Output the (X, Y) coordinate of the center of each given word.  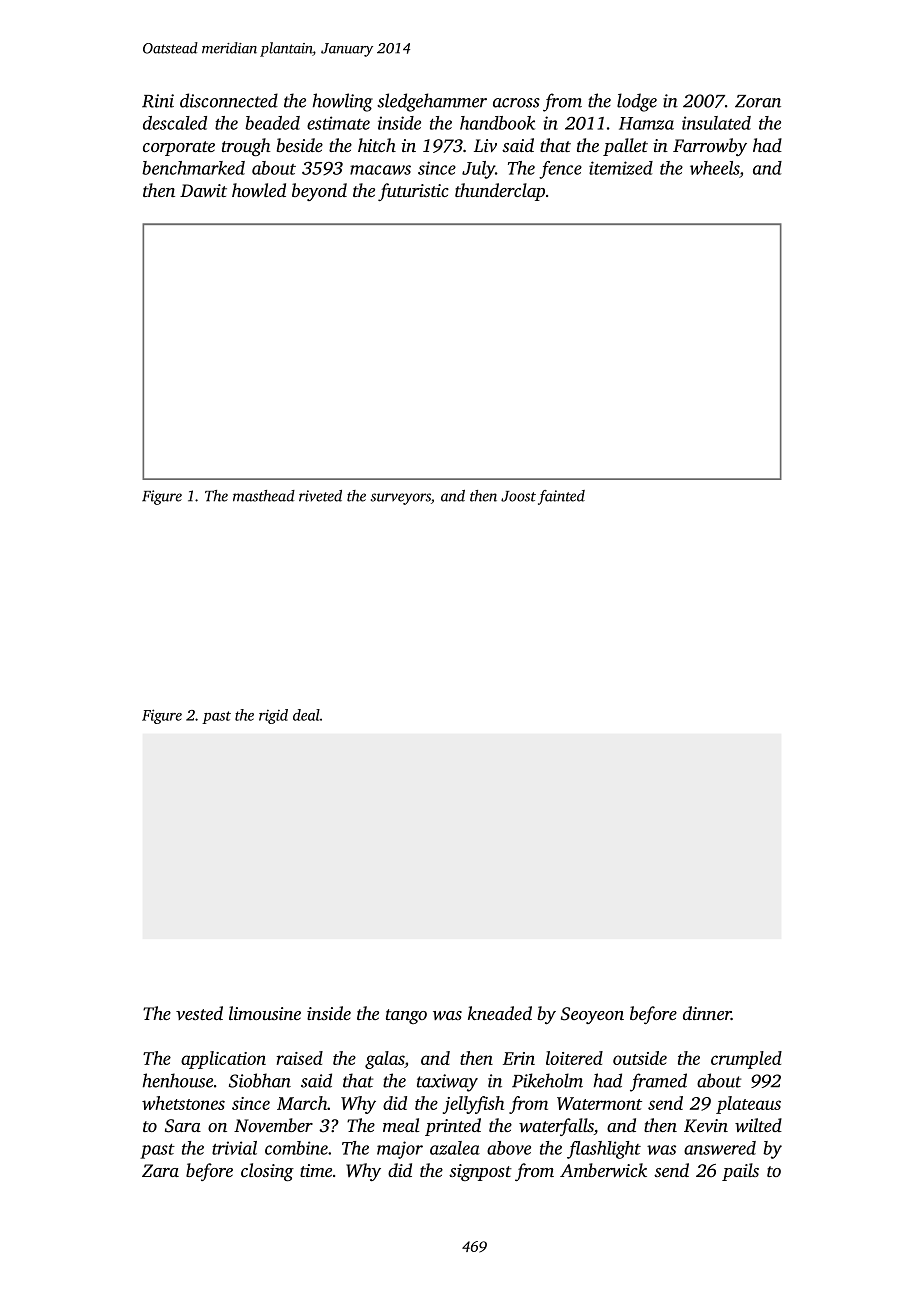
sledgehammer (432, 102)
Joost (518, 496)
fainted (561, 497)
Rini (158, 101)
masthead (264, 496)
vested (199, 1013)
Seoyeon (592, 1015)
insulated (716, 123)
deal (306, 715)
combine (296, 1148)
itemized (621, 168)
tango (406, 1016)
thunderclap (500, 192)
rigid (273, 716)
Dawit (203, 190)
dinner (707, 1013)
